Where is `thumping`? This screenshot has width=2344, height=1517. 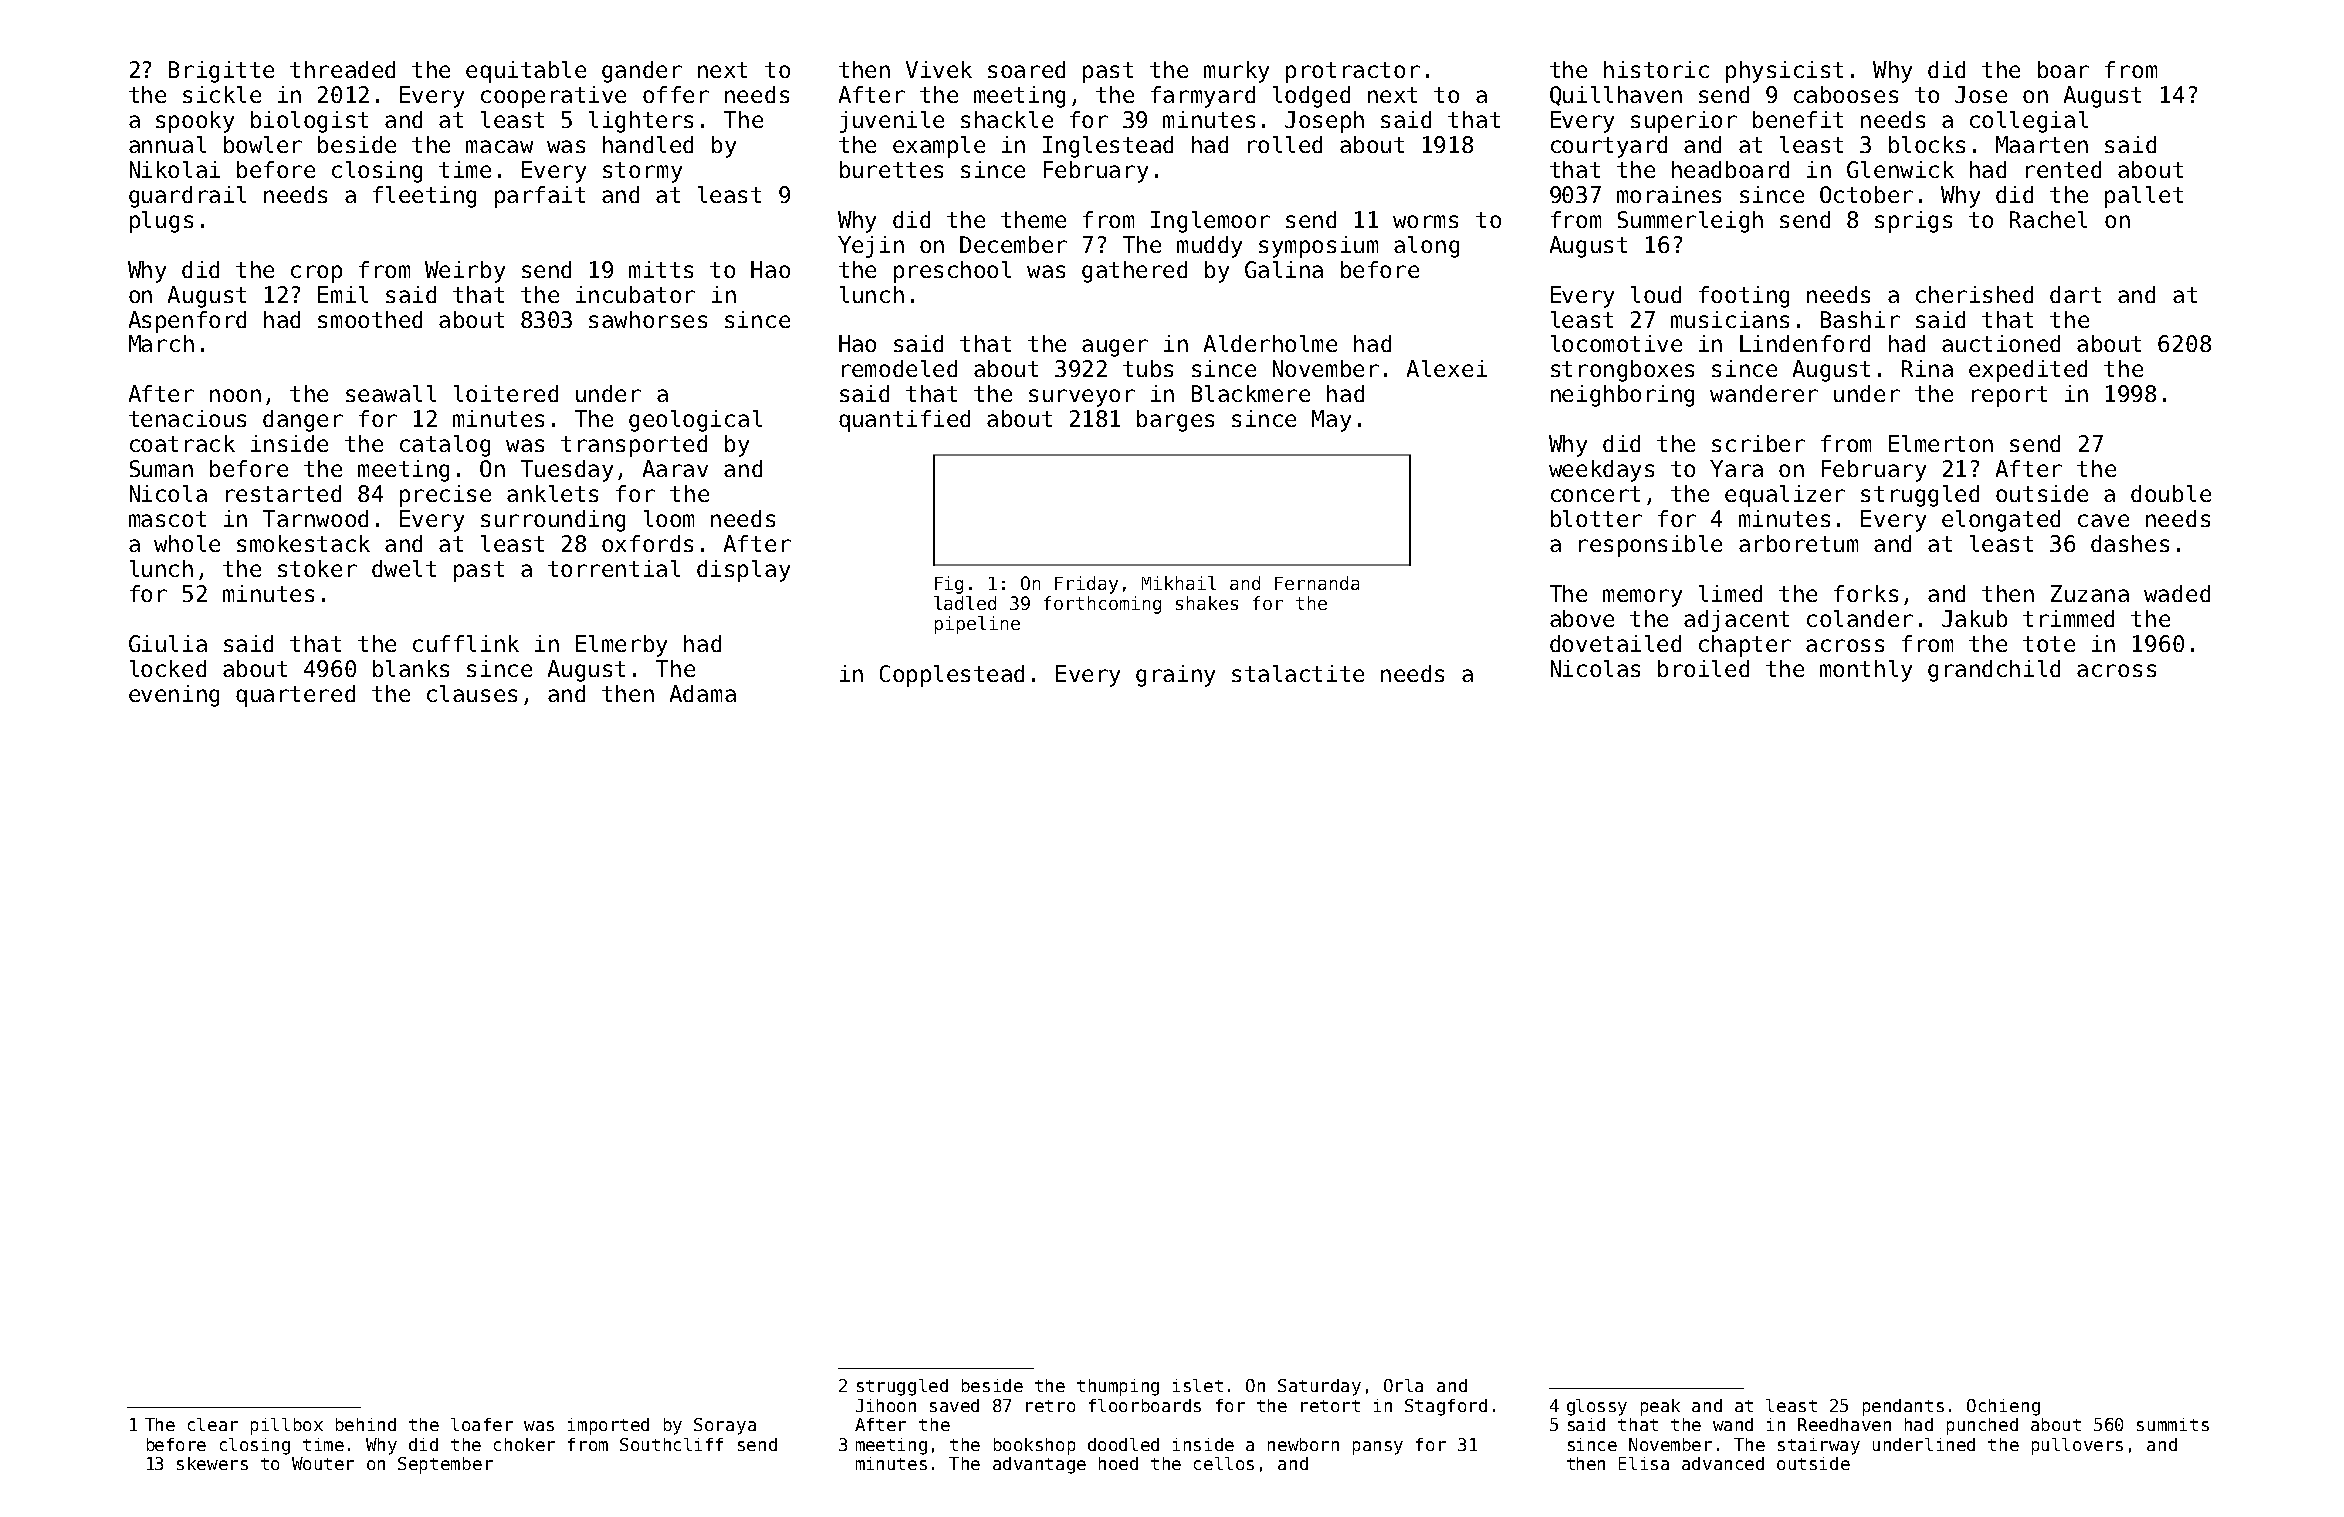
thumping is located at coordinates (1118, 1387).
